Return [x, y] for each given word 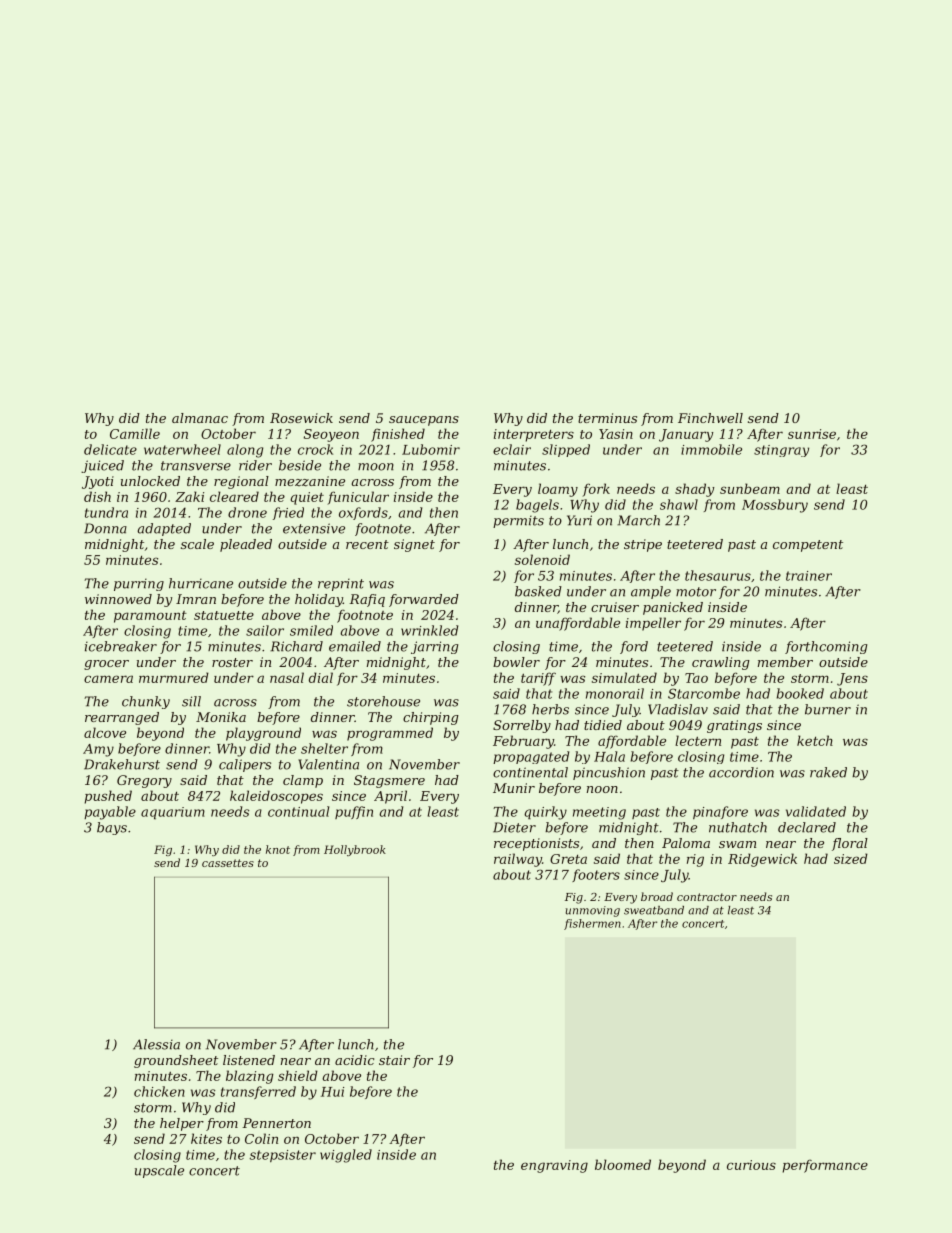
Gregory [144, 781]
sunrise [812, 434]
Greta [568, 859]
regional [241, 482]
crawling [721, 663]
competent [808, 546]
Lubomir [431, 449]
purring [139, 584]
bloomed [623, 1164]
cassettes [228, 863]
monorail [615, 693]
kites [206, 1138]
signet [414, 545]
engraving [554, 1166]
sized [851, 858]
